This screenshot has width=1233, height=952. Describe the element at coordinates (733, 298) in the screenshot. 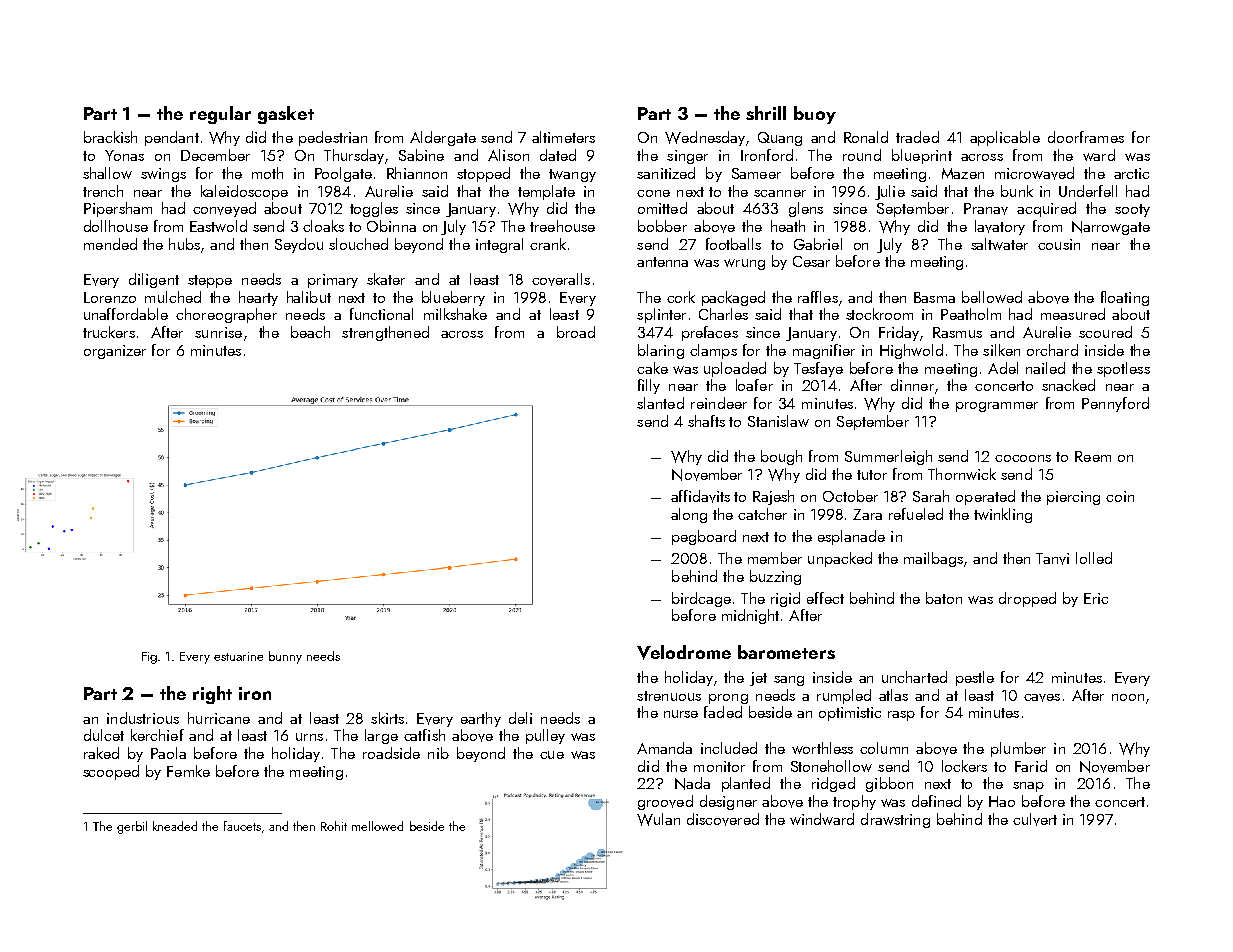

I see `packaged` at that location.
